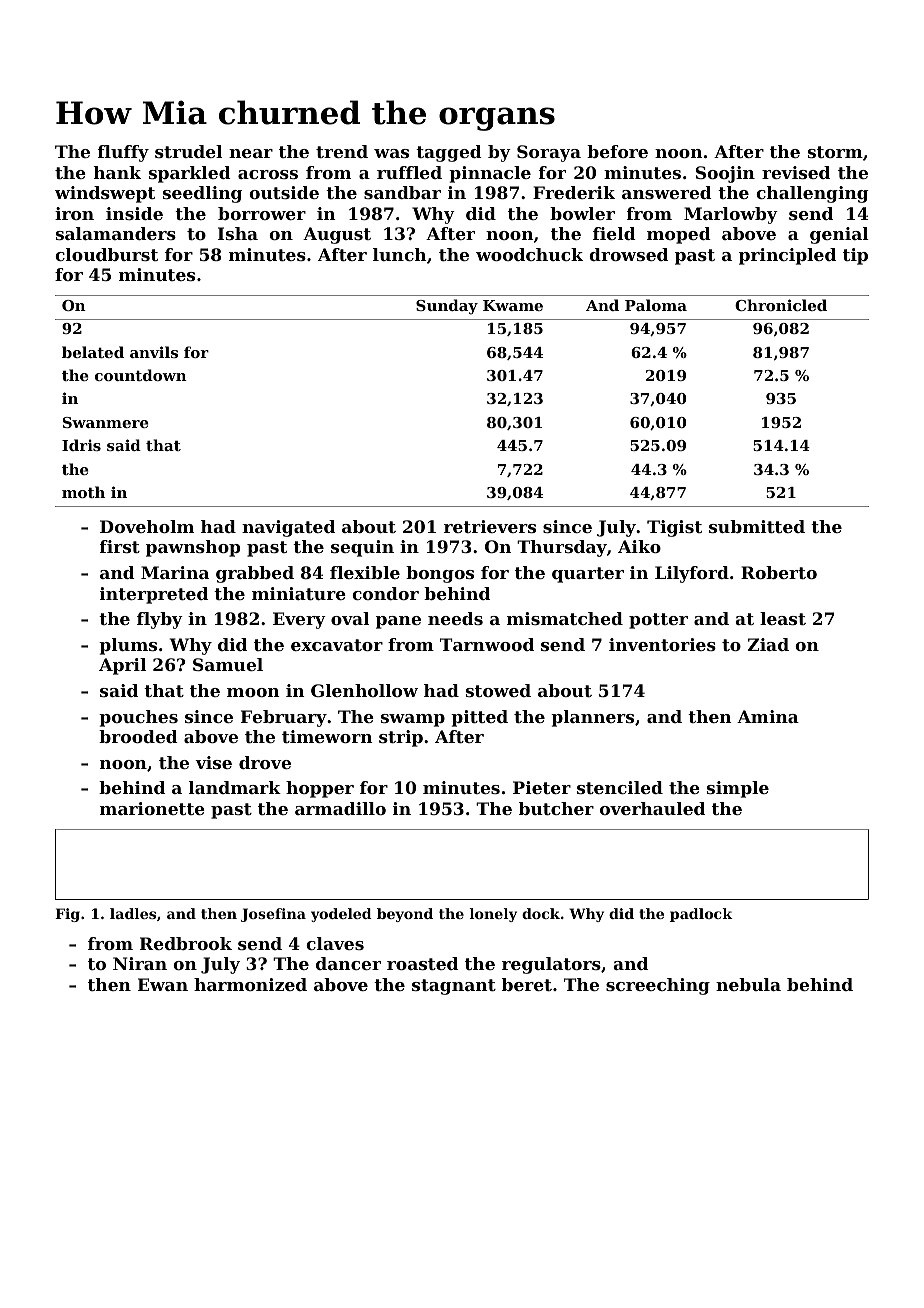 The image size is (924, 1308). What do you see at coordinates (147, 526) in the page?
I see `Doveholm` at bounding box center [147, 526].
